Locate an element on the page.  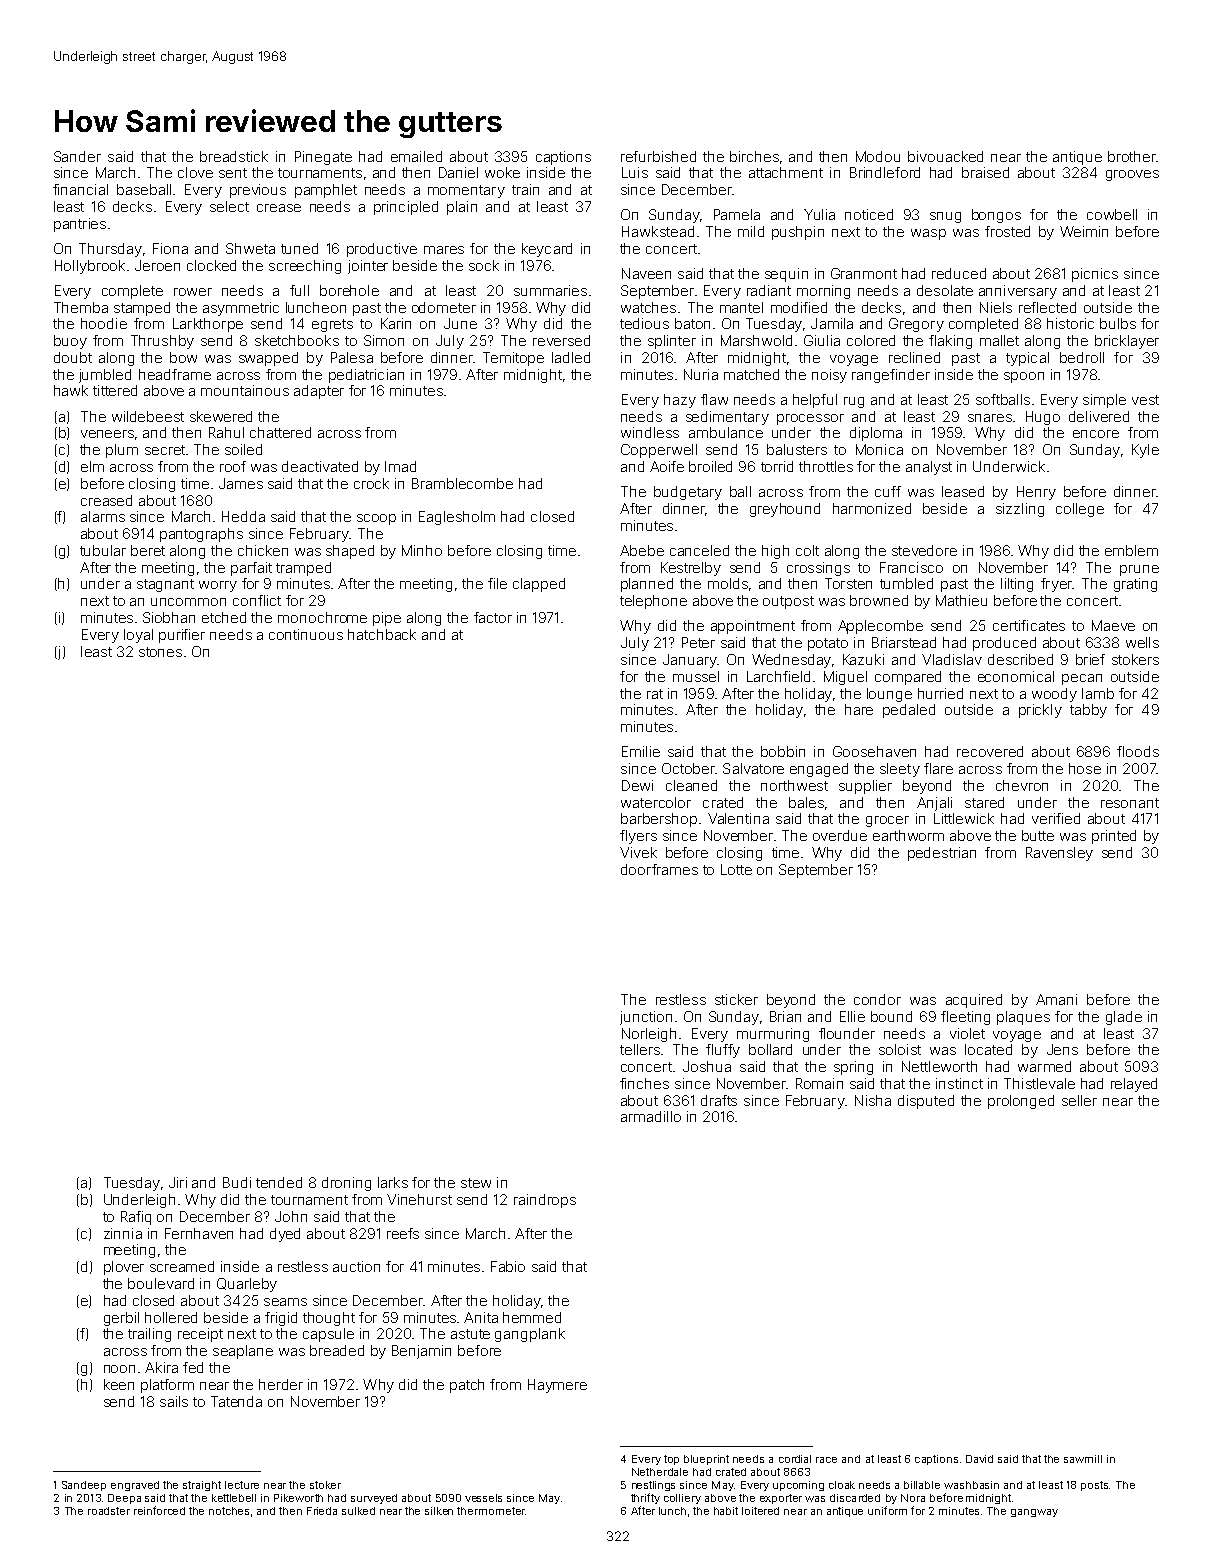
brother is located at coordinates (1132, 156).
